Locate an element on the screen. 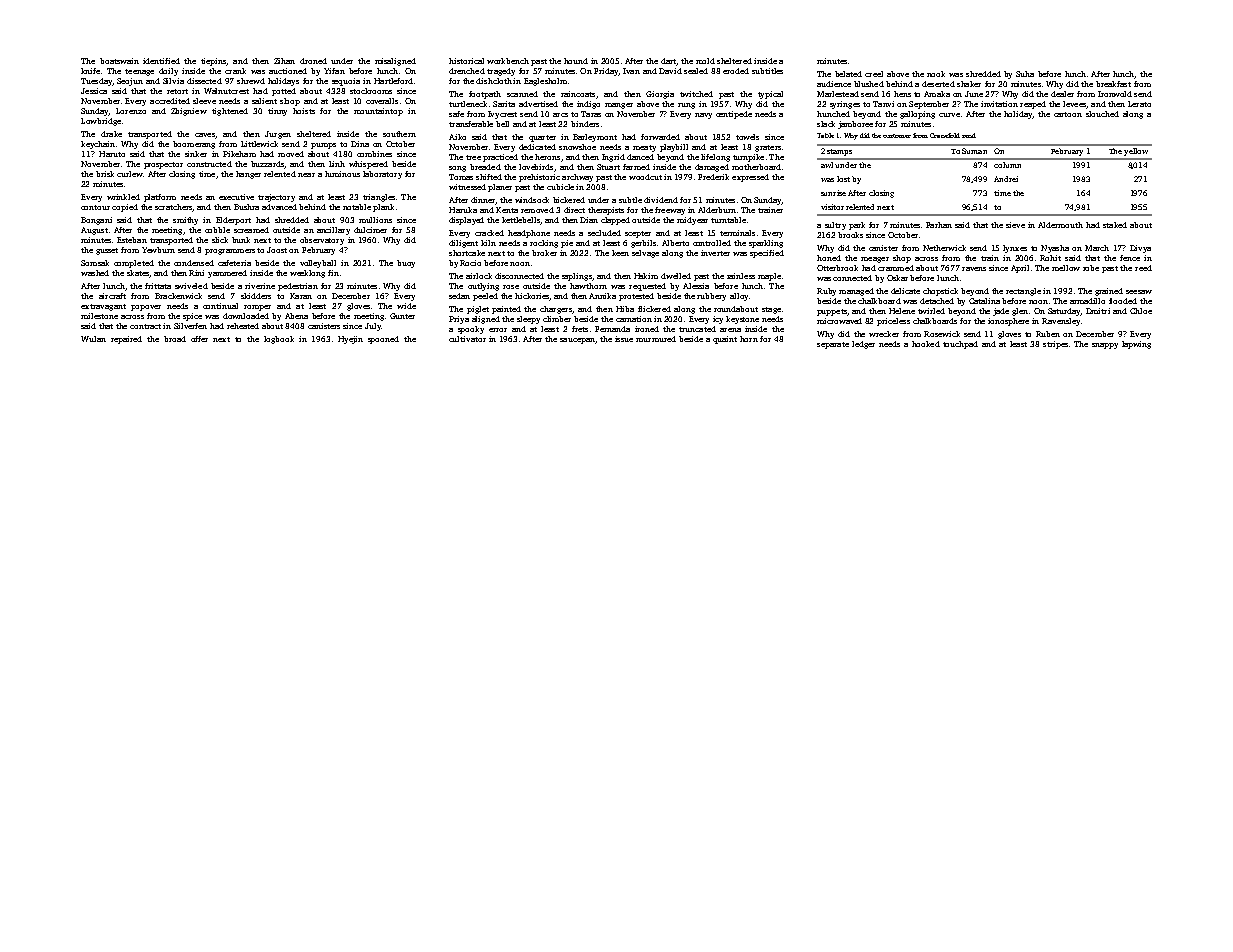 The height and width of the screenshot is (952, 1233). mold is located at coordinates (705, 61).
